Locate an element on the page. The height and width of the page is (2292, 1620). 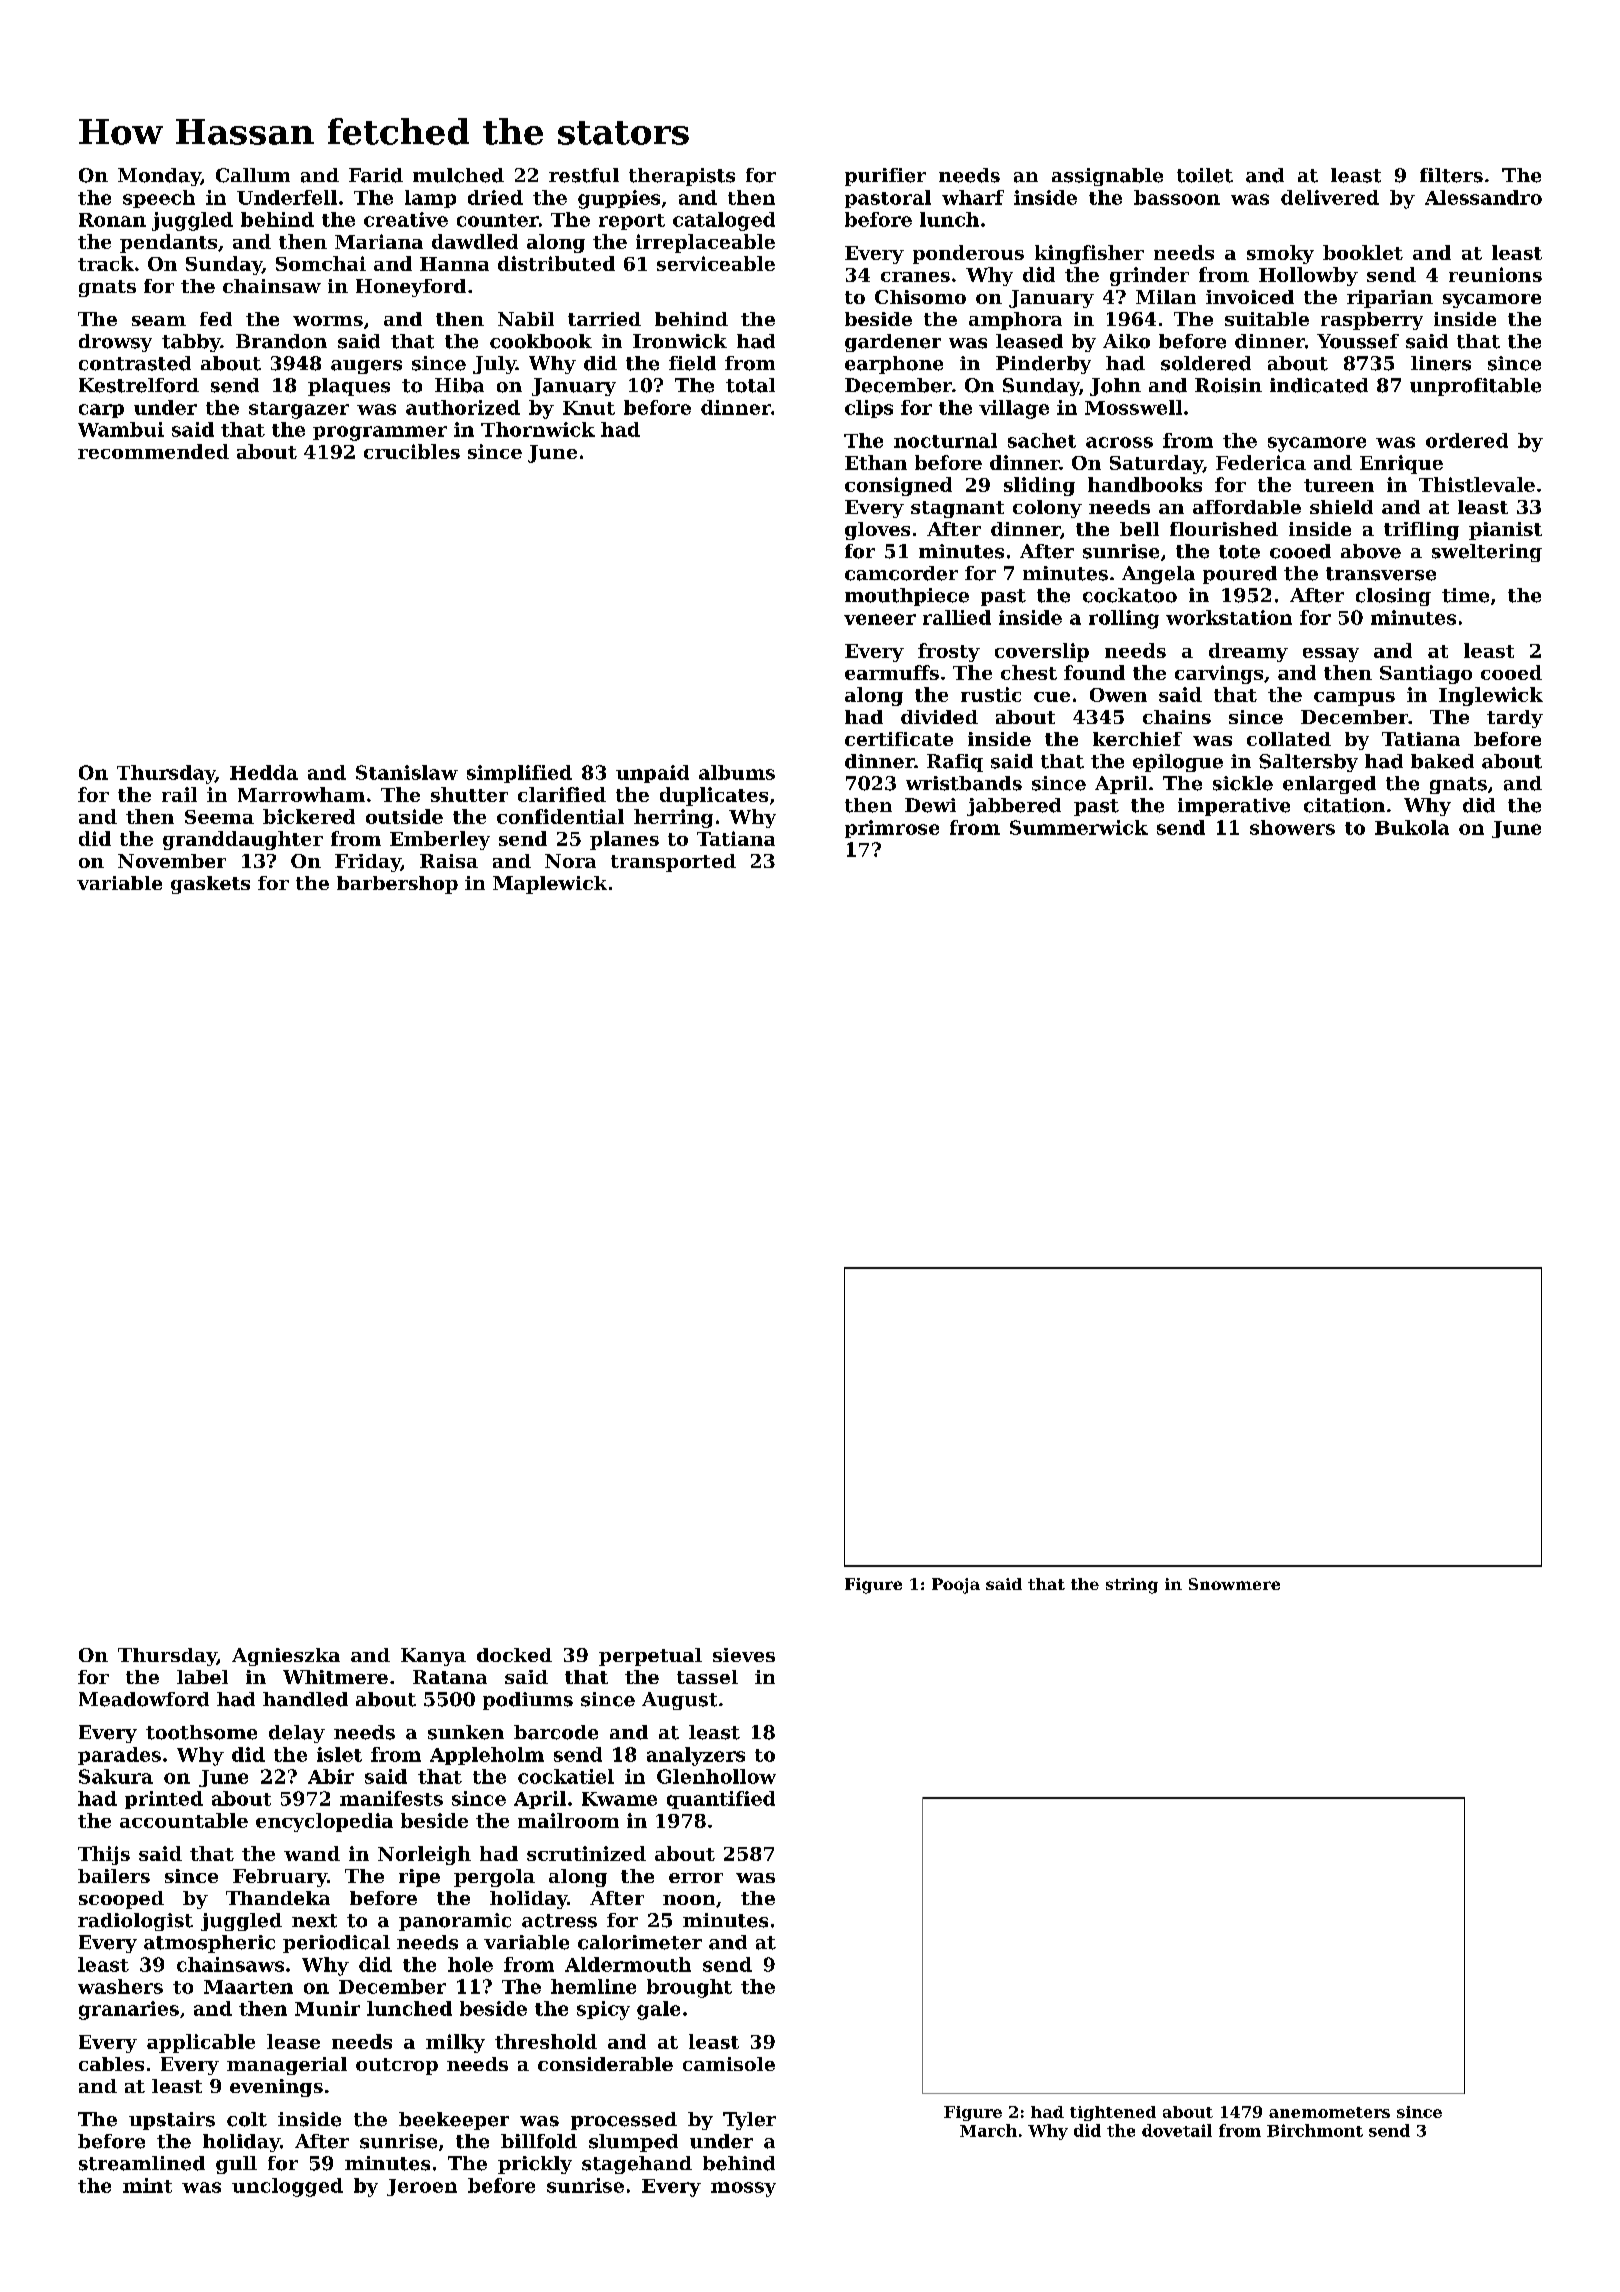
gaskets is located at coordinates (210, 885).
